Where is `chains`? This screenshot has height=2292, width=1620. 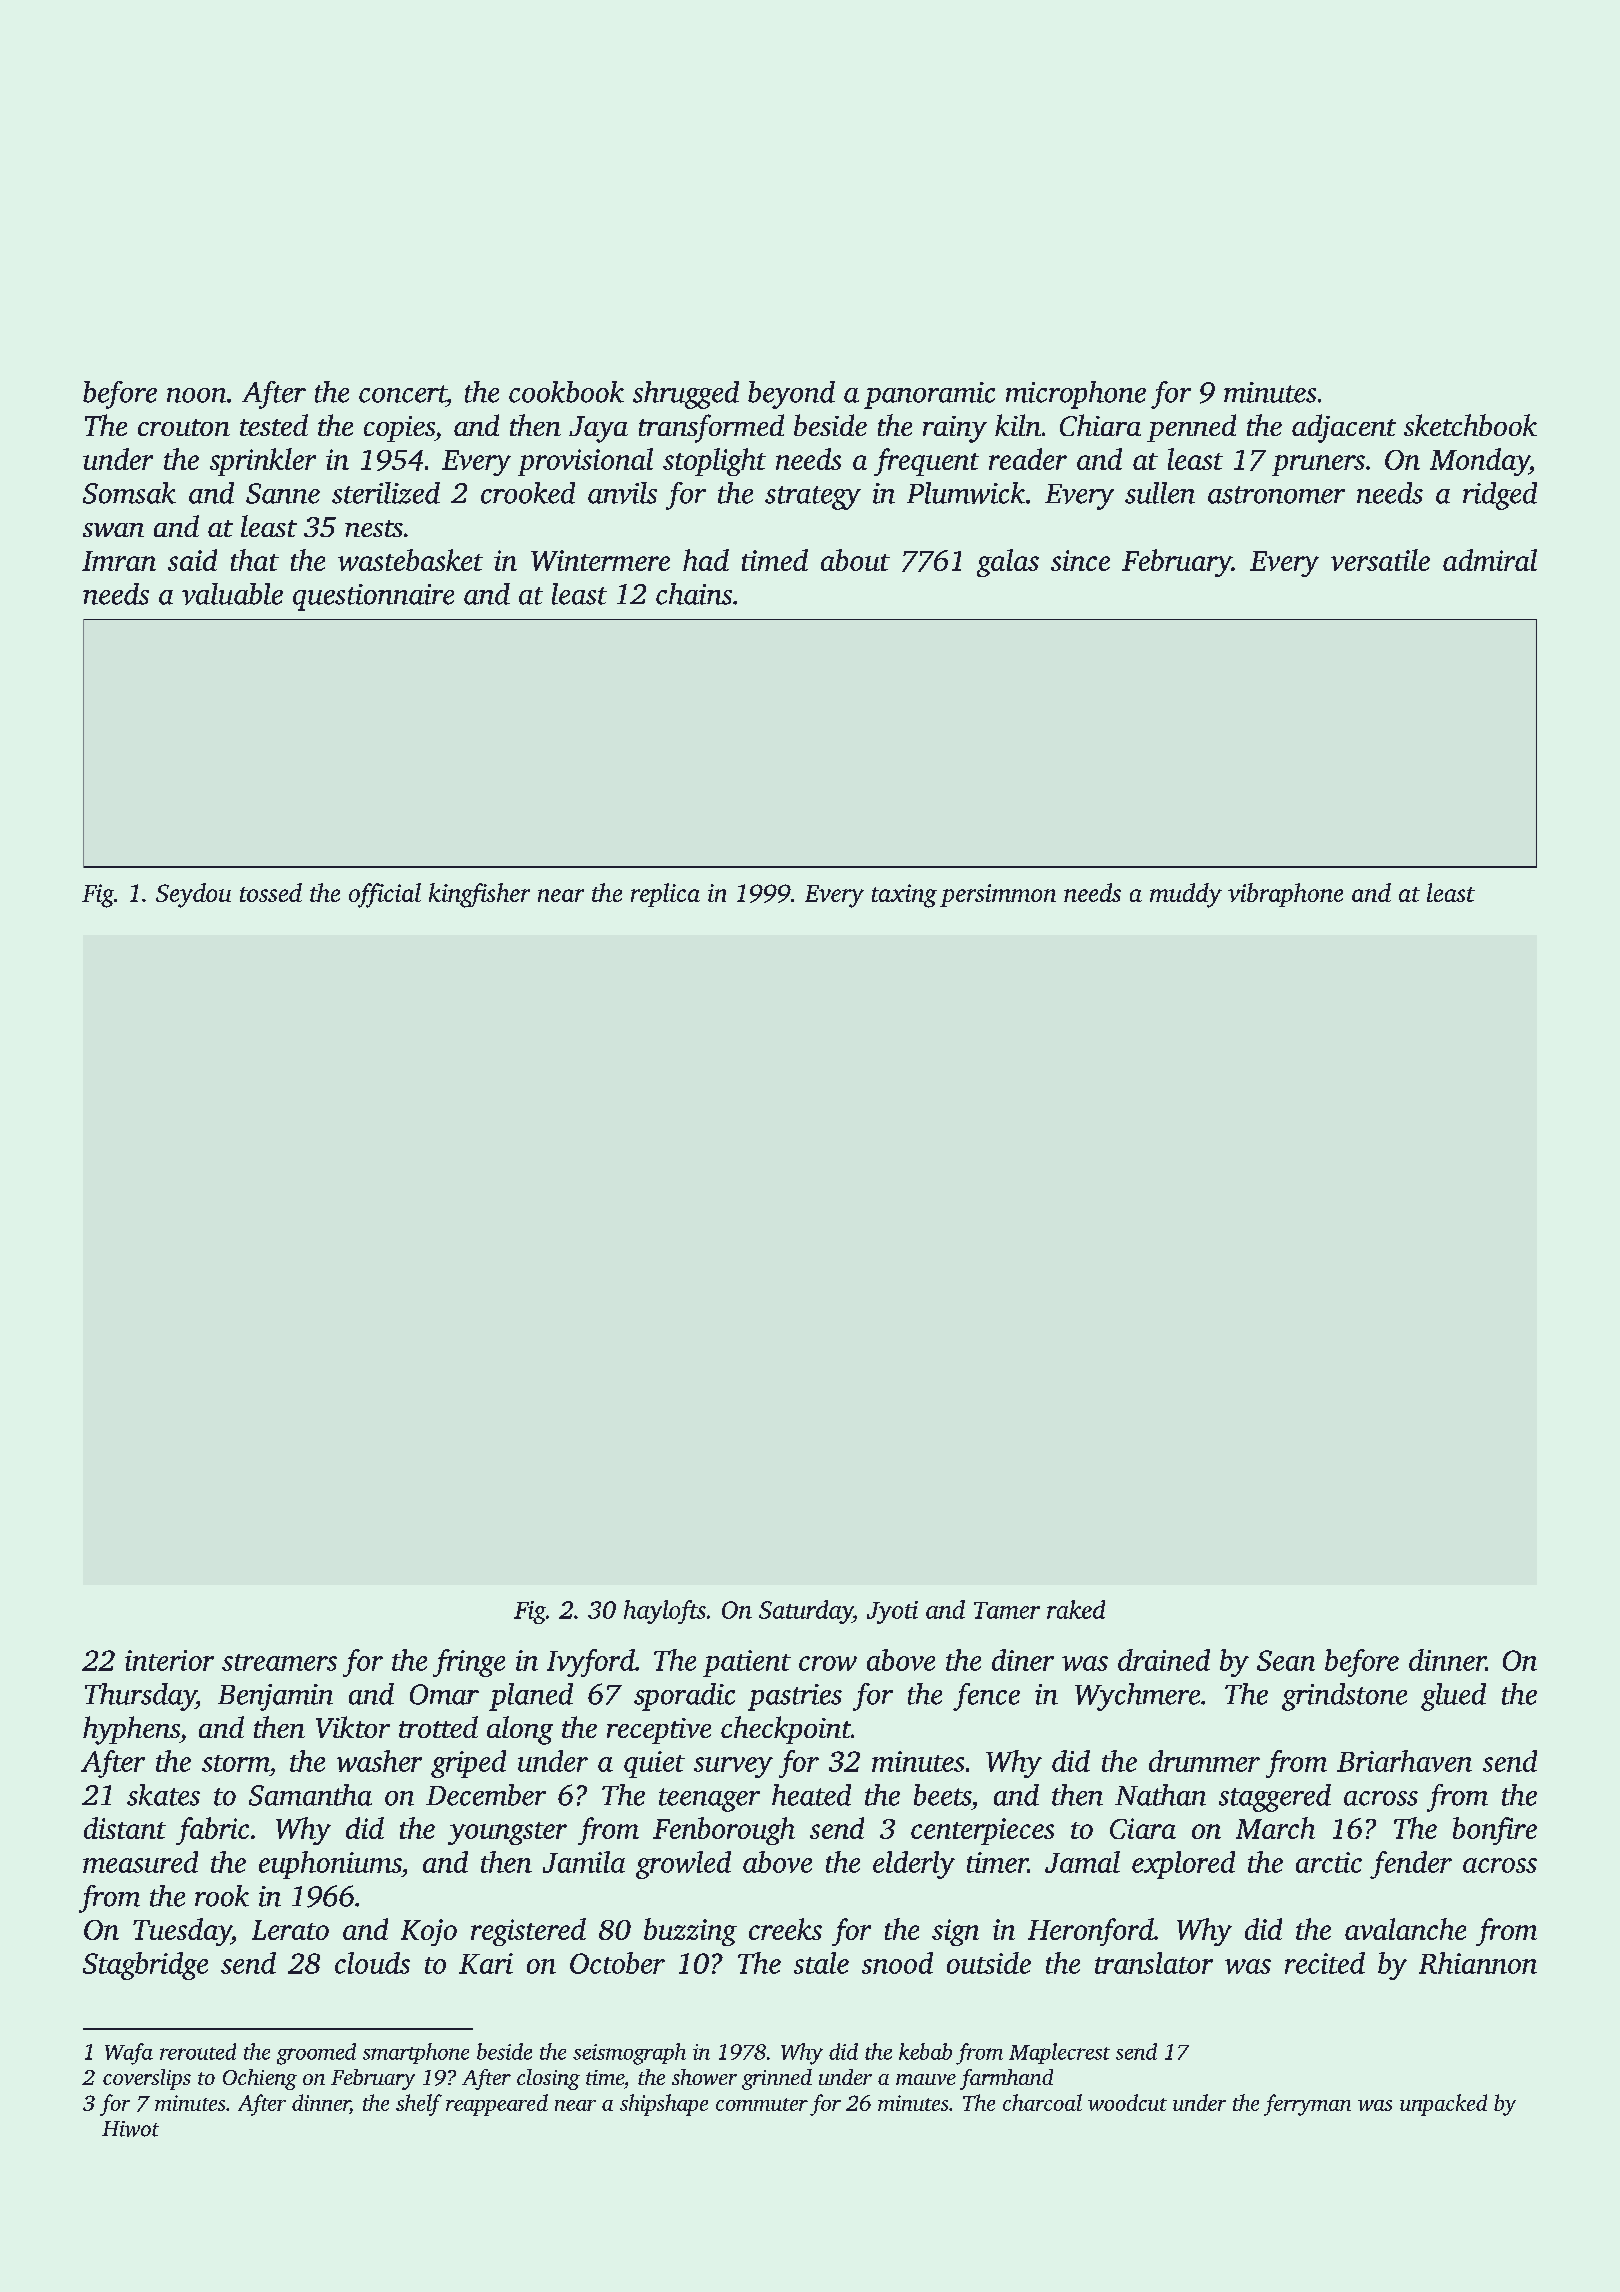 chains is located at coordinates (694, 594).
